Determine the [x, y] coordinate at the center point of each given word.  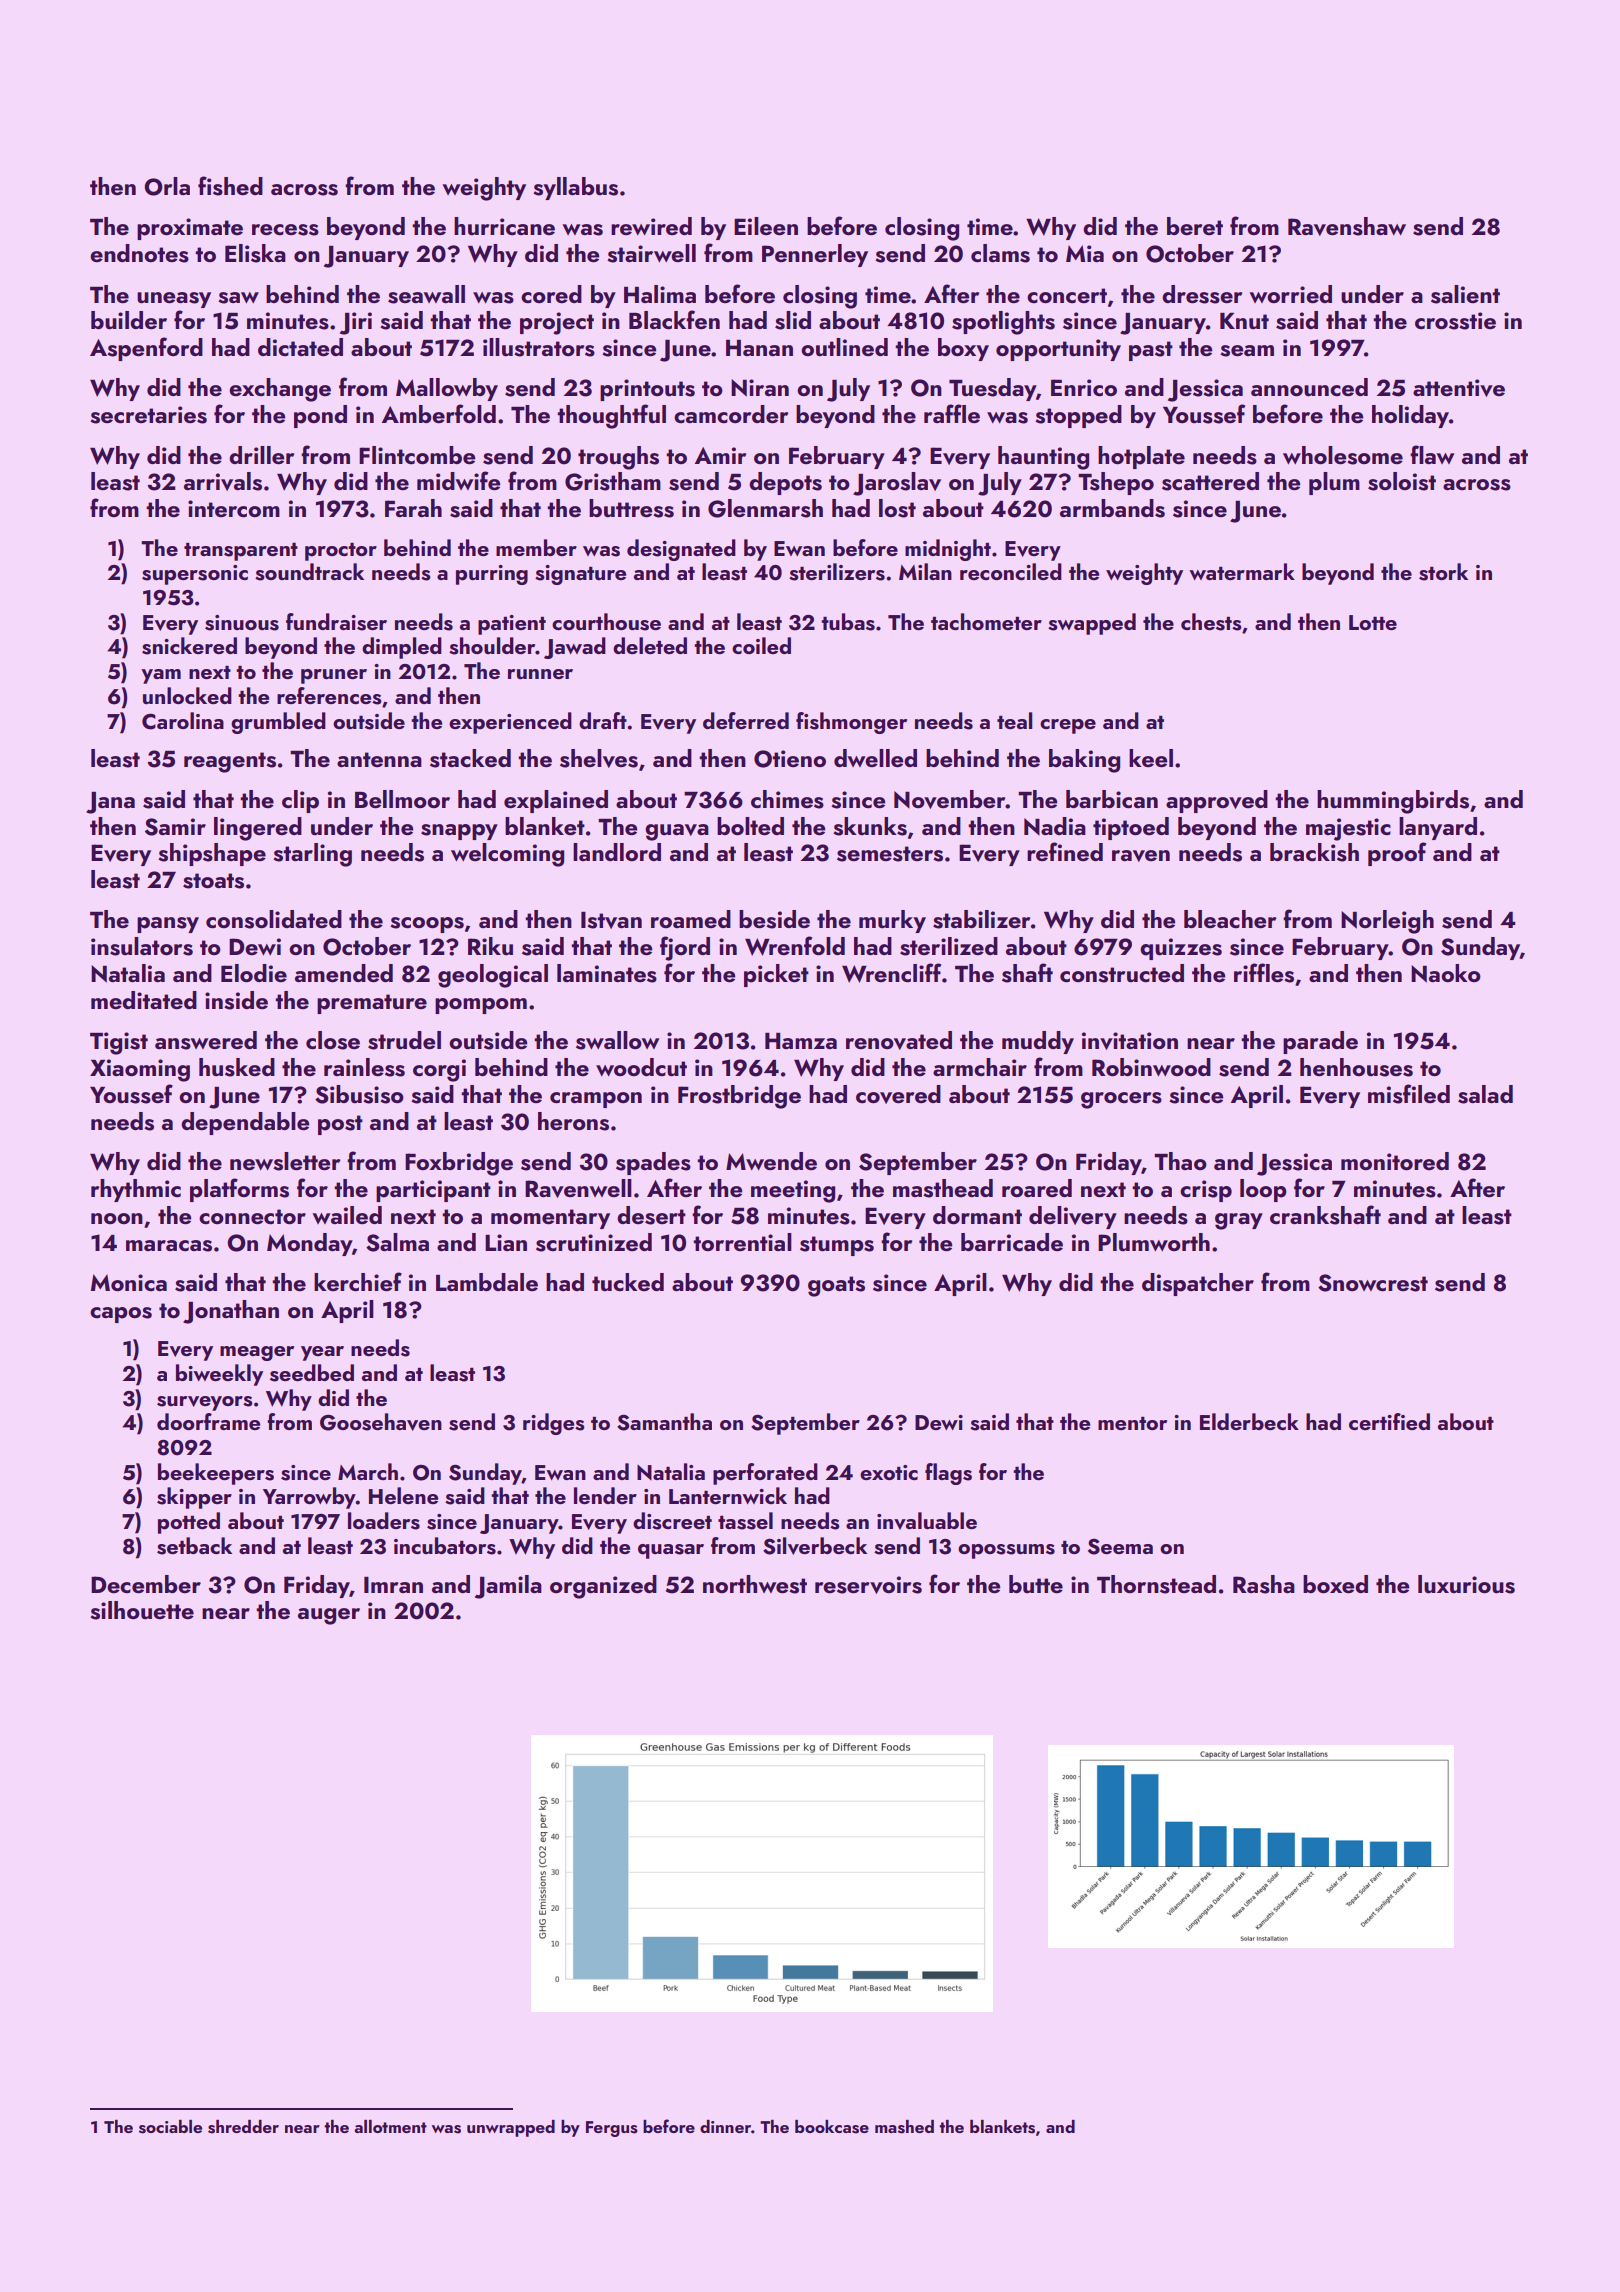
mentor [1132, 1423]
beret [1195, 226]
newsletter [285, 1161]
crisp [1206, 1191]
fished [230, 186]
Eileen [766, 226]
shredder [243, 2127]
